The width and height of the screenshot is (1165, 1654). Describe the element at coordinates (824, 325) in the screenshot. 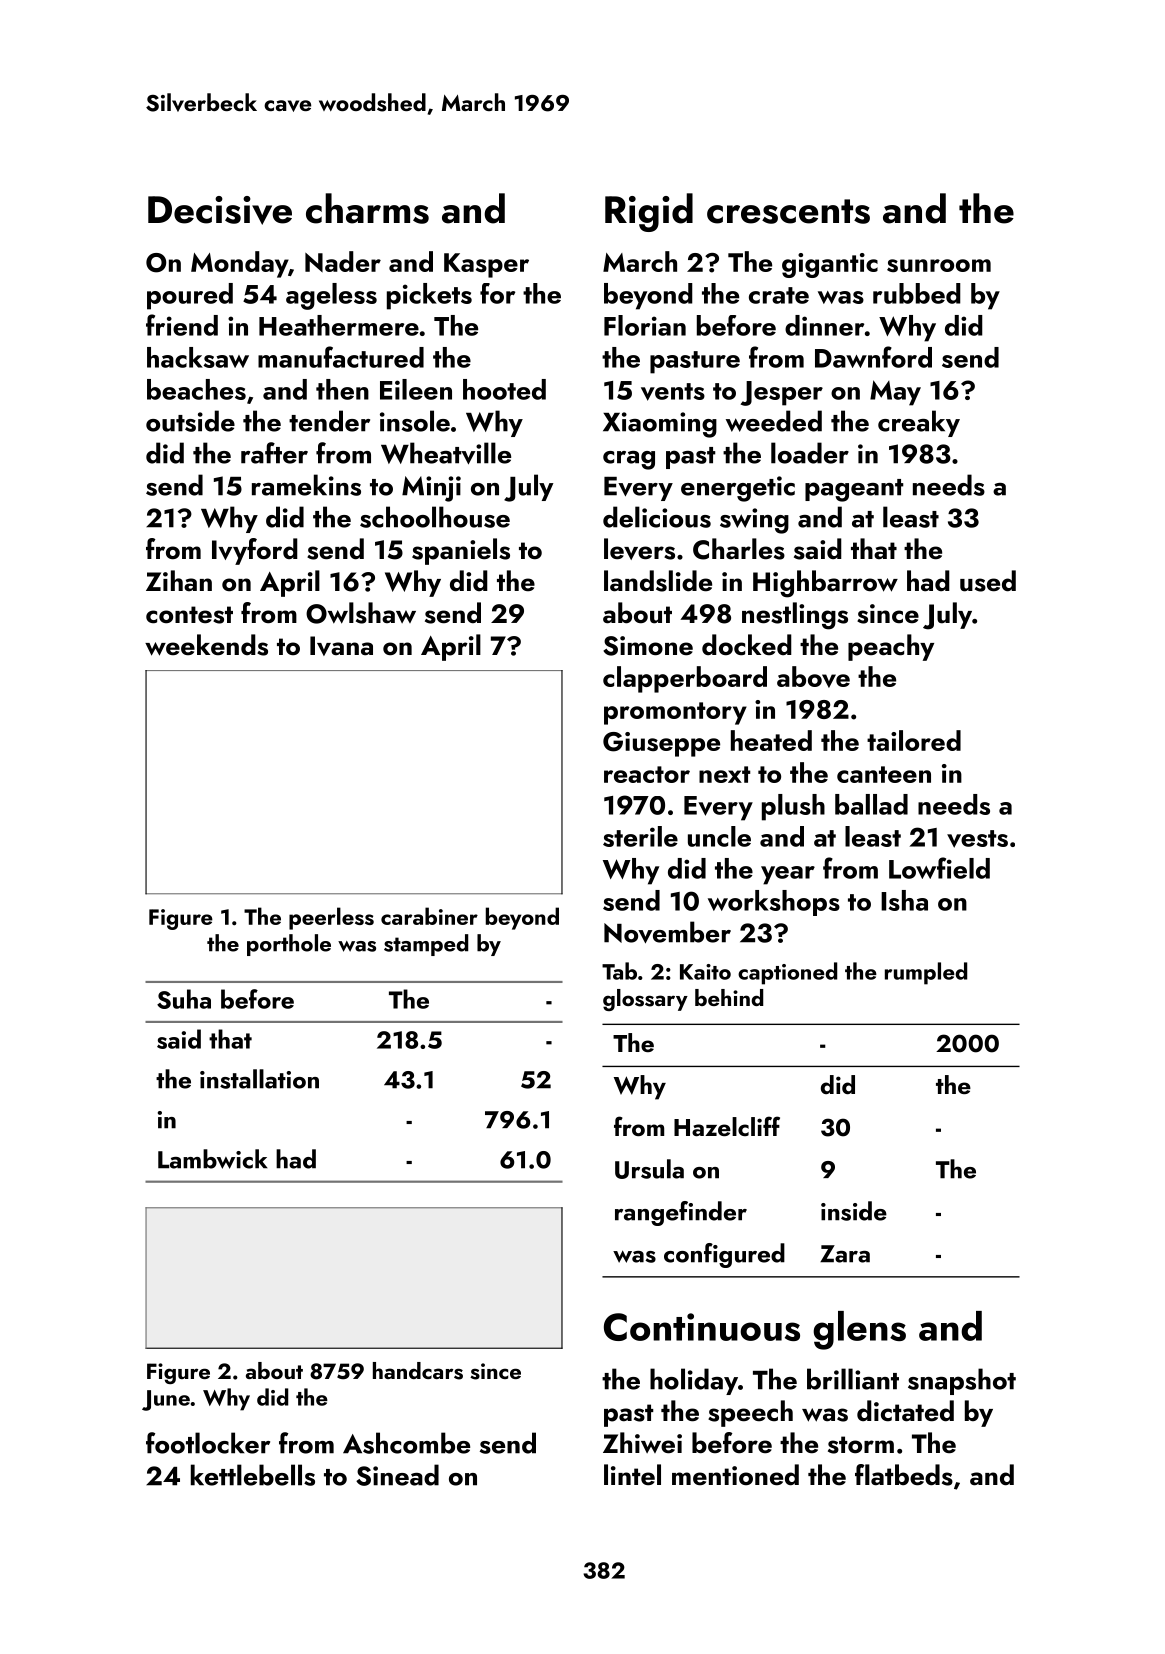

I see `dinner` at that location.
